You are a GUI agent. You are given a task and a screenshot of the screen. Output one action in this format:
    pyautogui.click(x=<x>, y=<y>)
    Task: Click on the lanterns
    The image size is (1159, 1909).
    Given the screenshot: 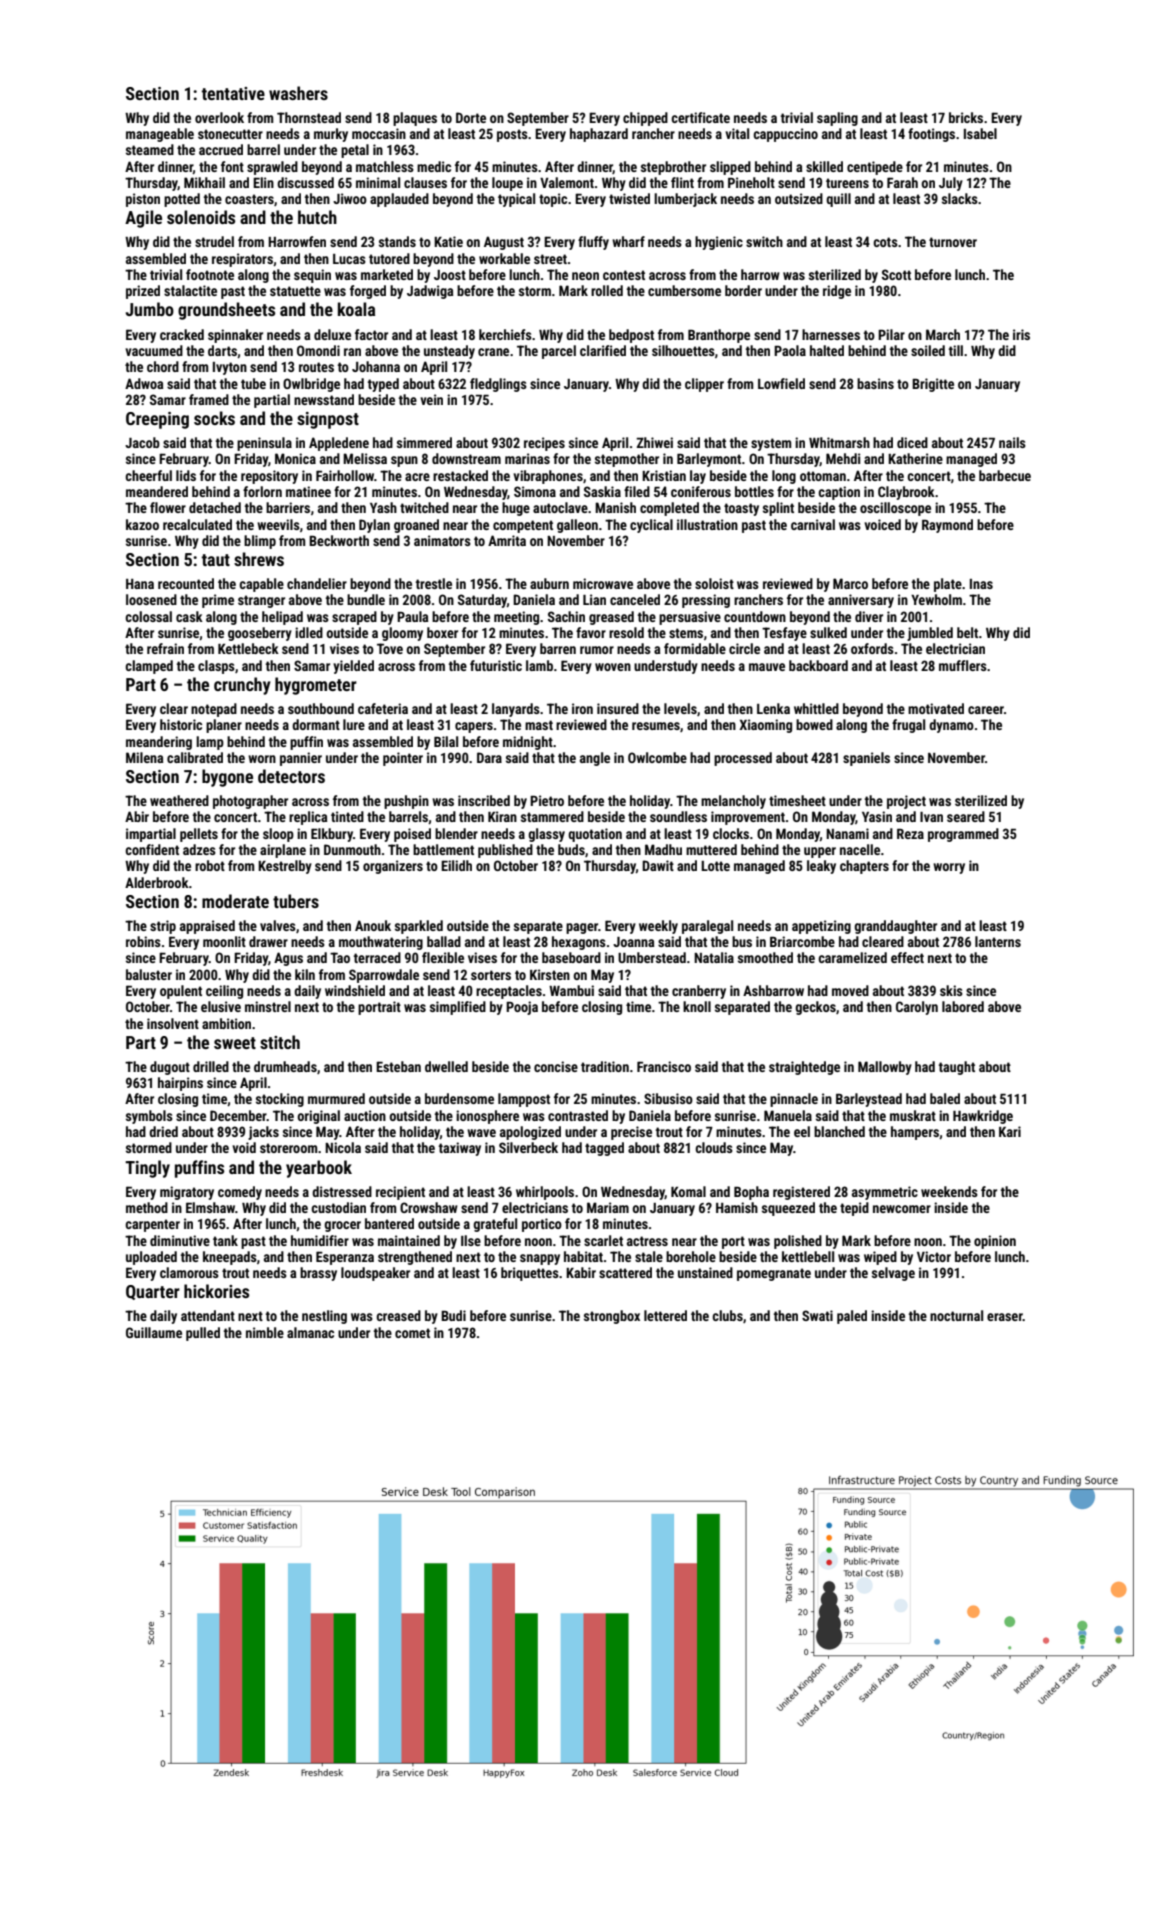 What is the action you would take?
    pyautogui.click(x=998, y=941)
